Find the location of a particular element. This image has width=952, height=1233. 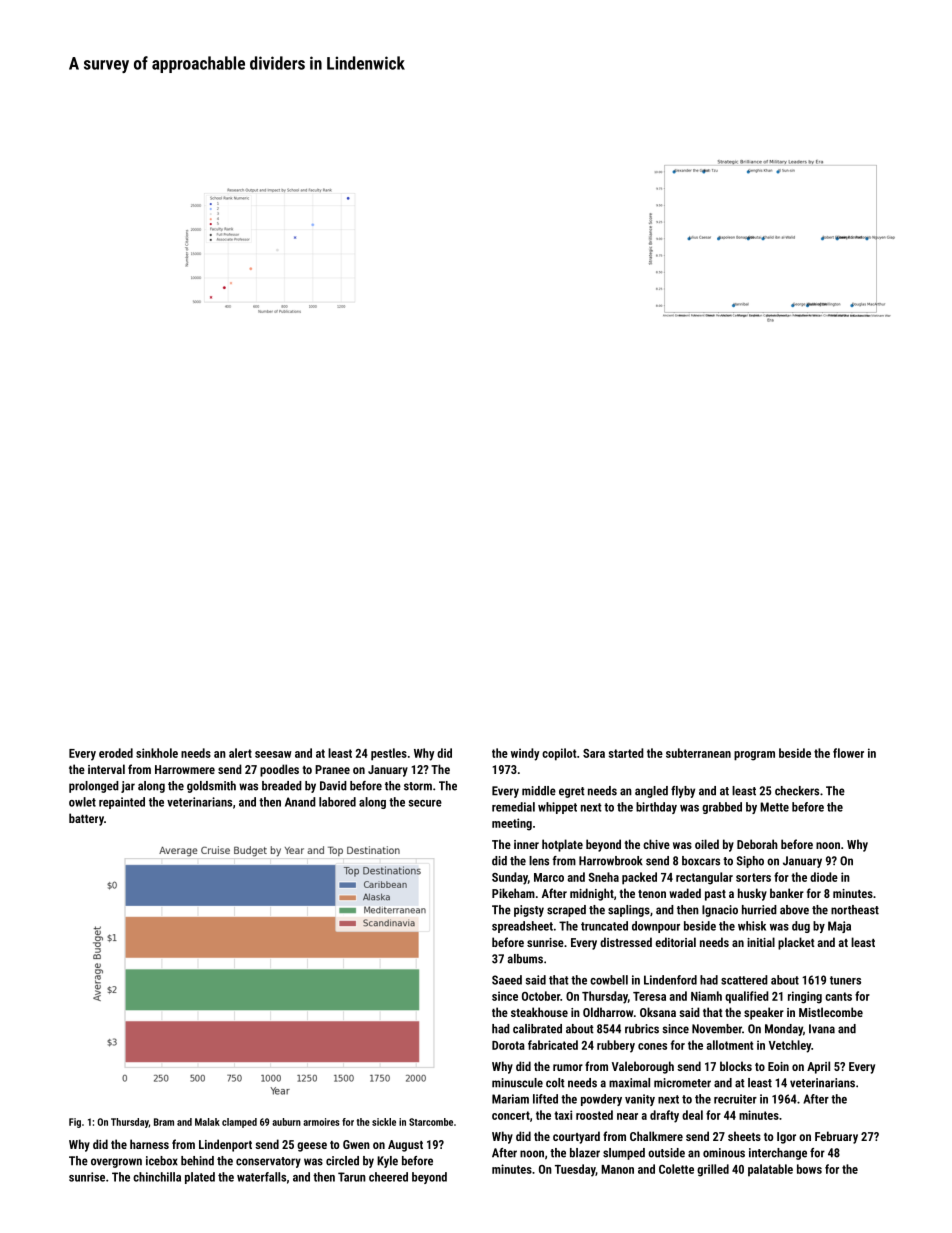

plated is located at coordinates (200, 1178).
